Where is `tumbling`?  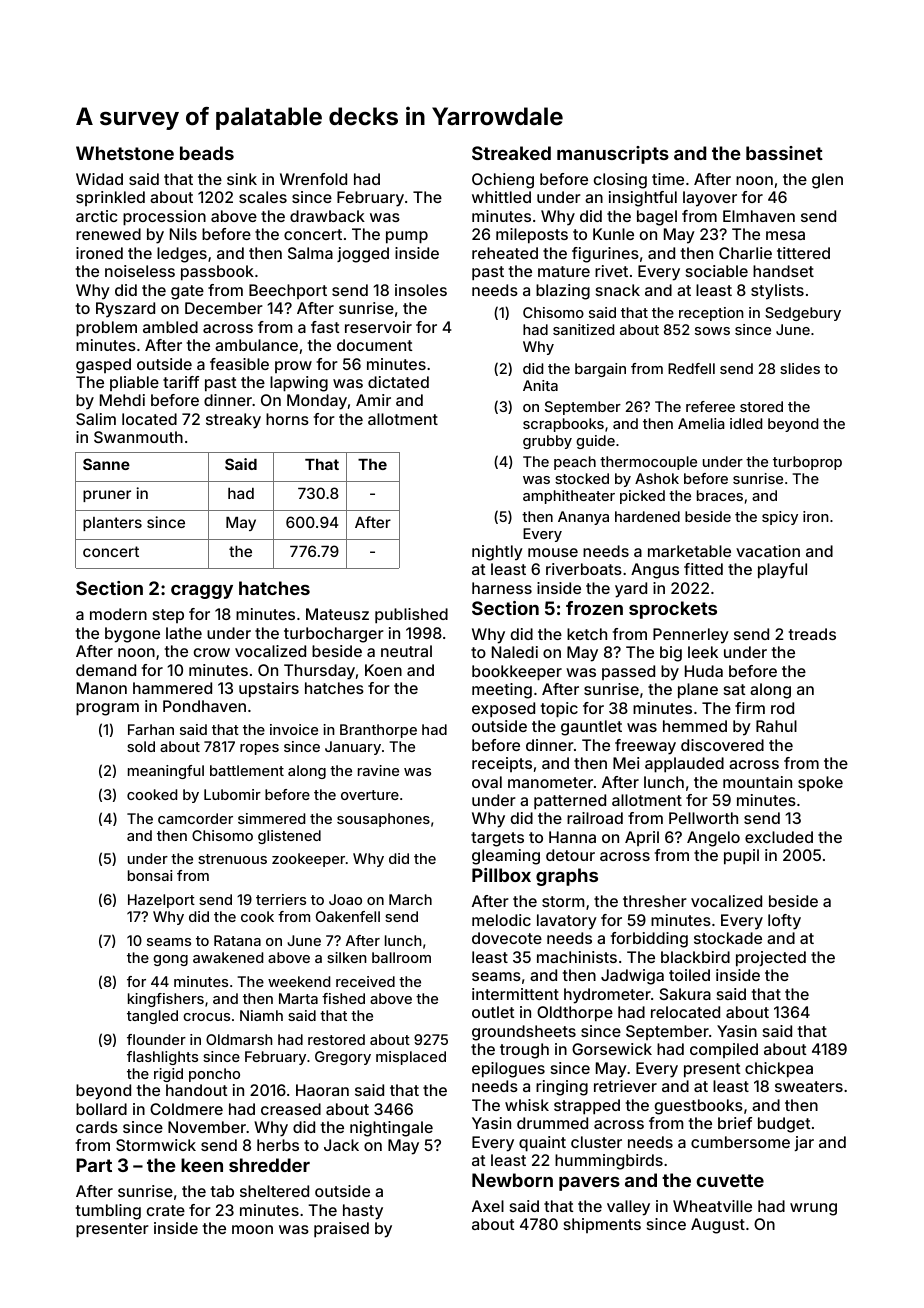 tumbling is located at coordinates (108, 1212).
